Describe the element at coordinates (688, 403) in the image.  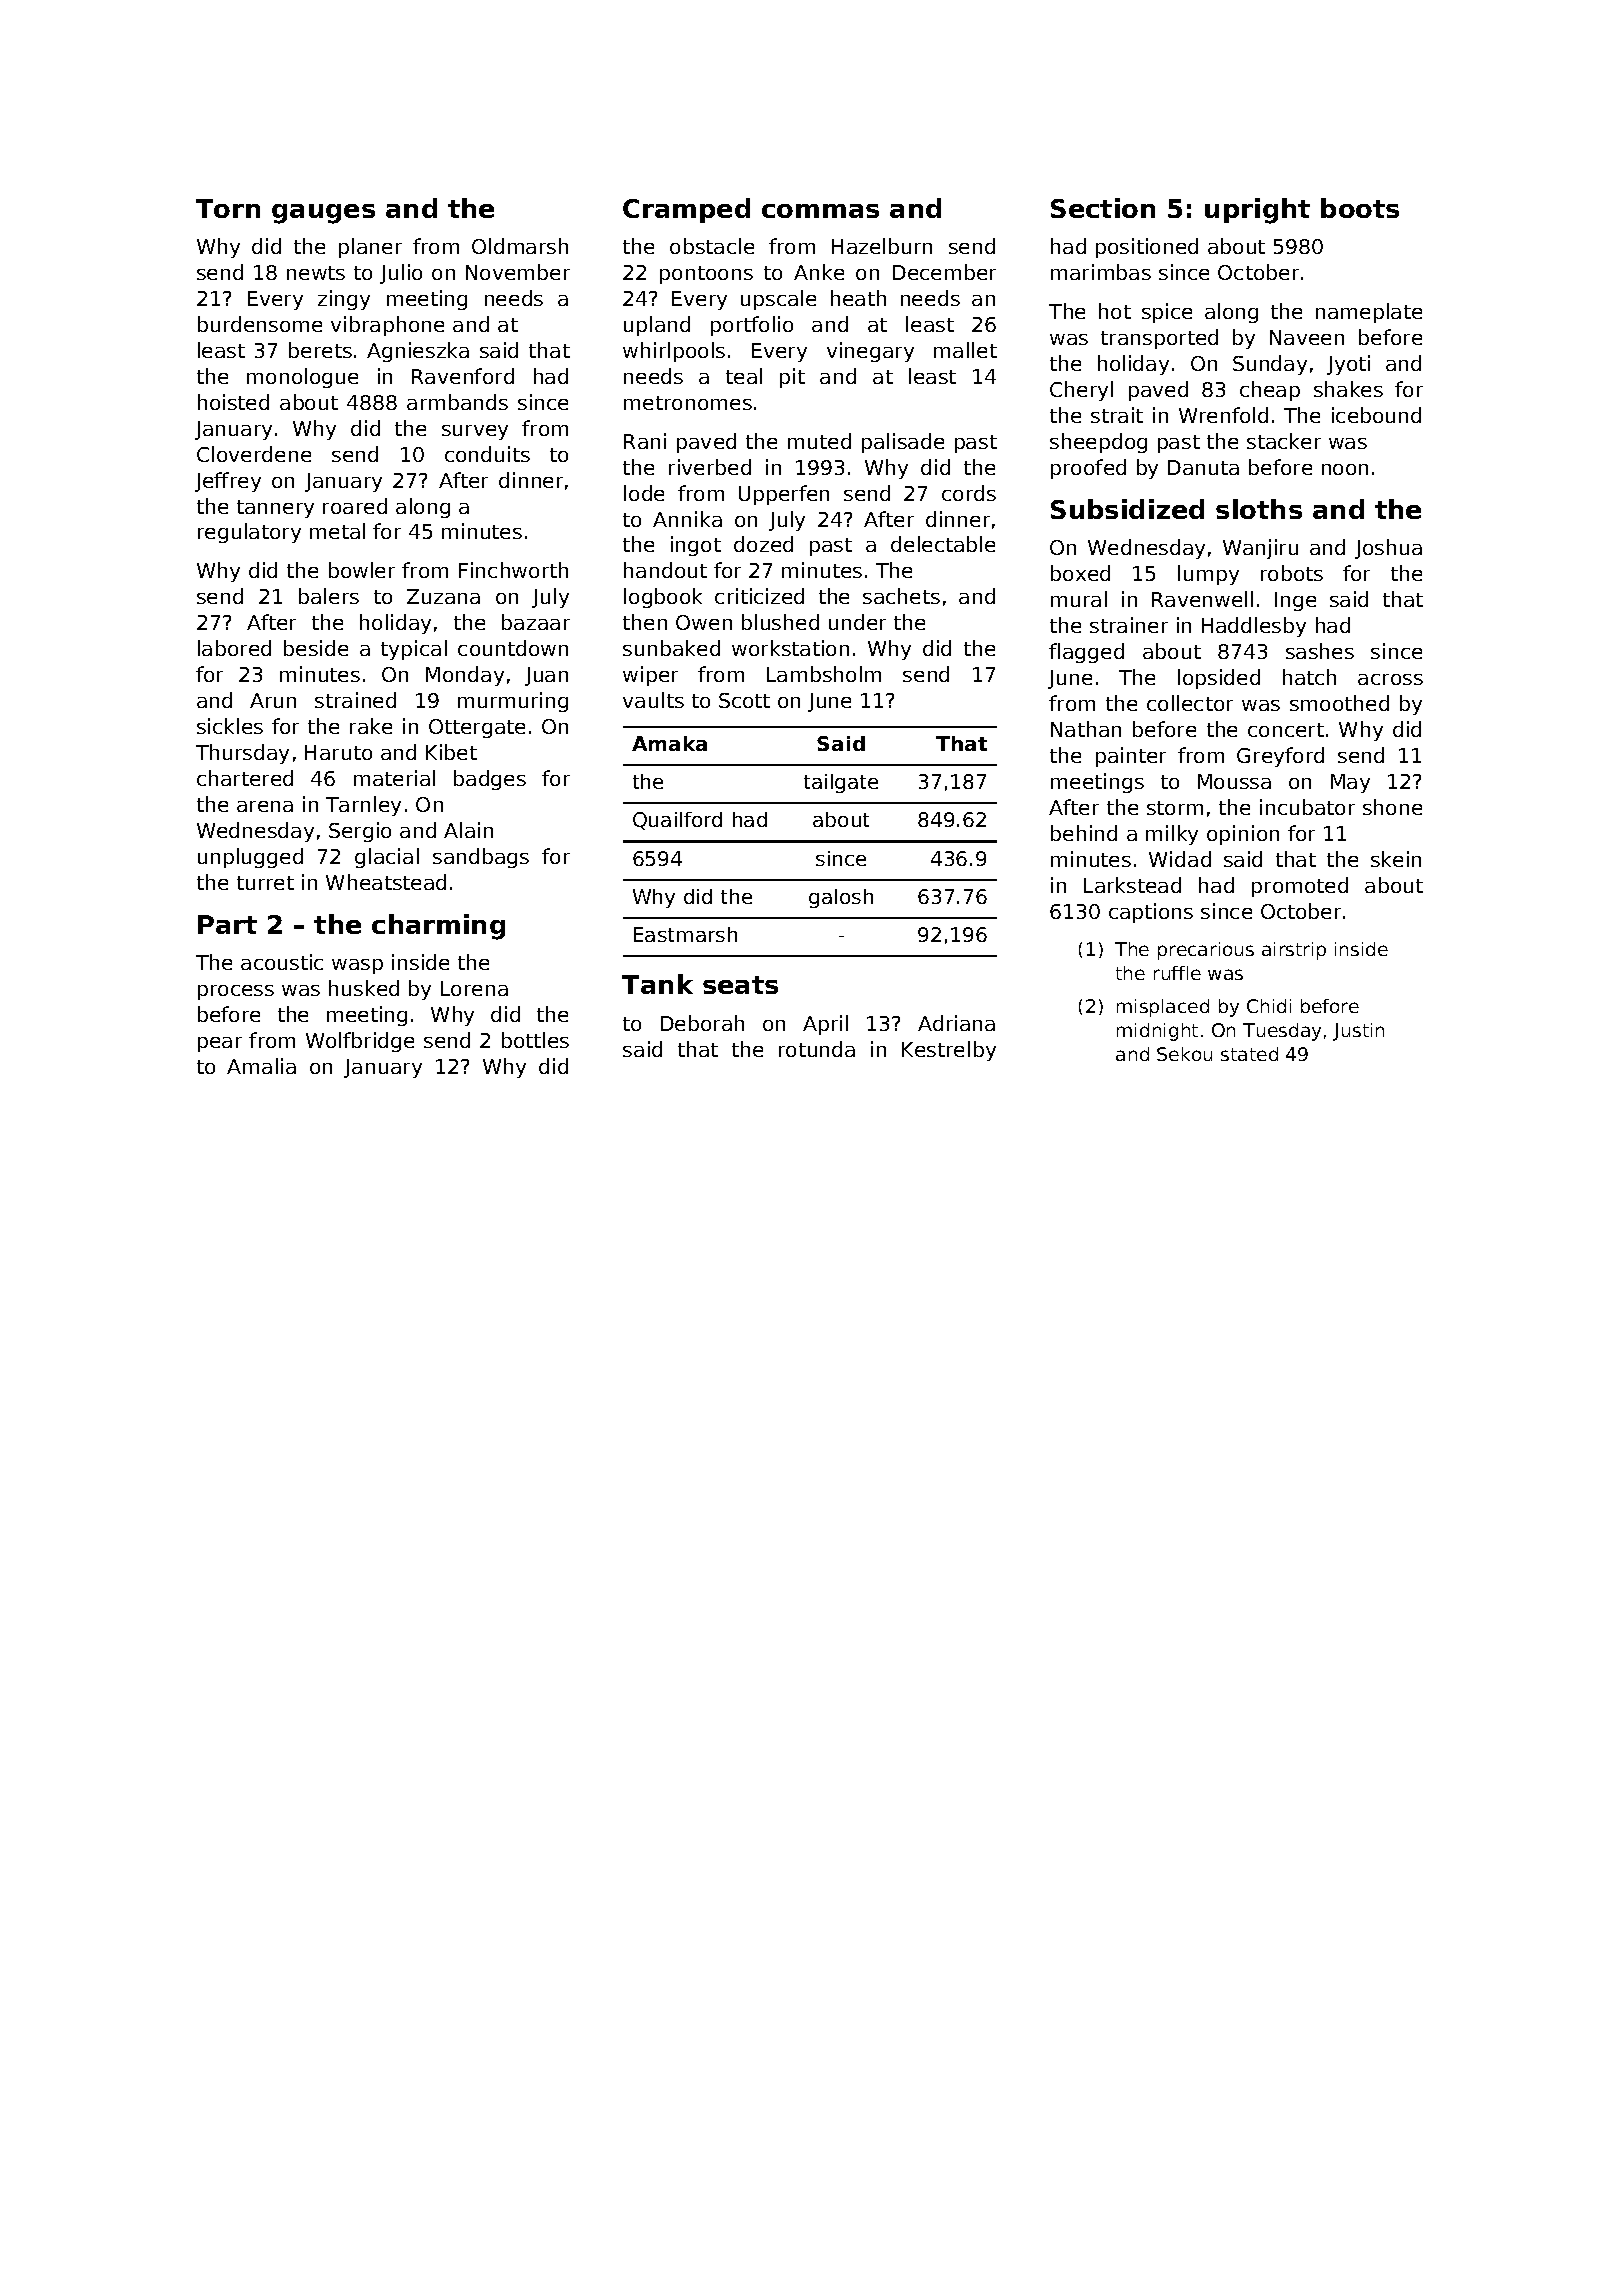
I see `metronomes` at that location.
